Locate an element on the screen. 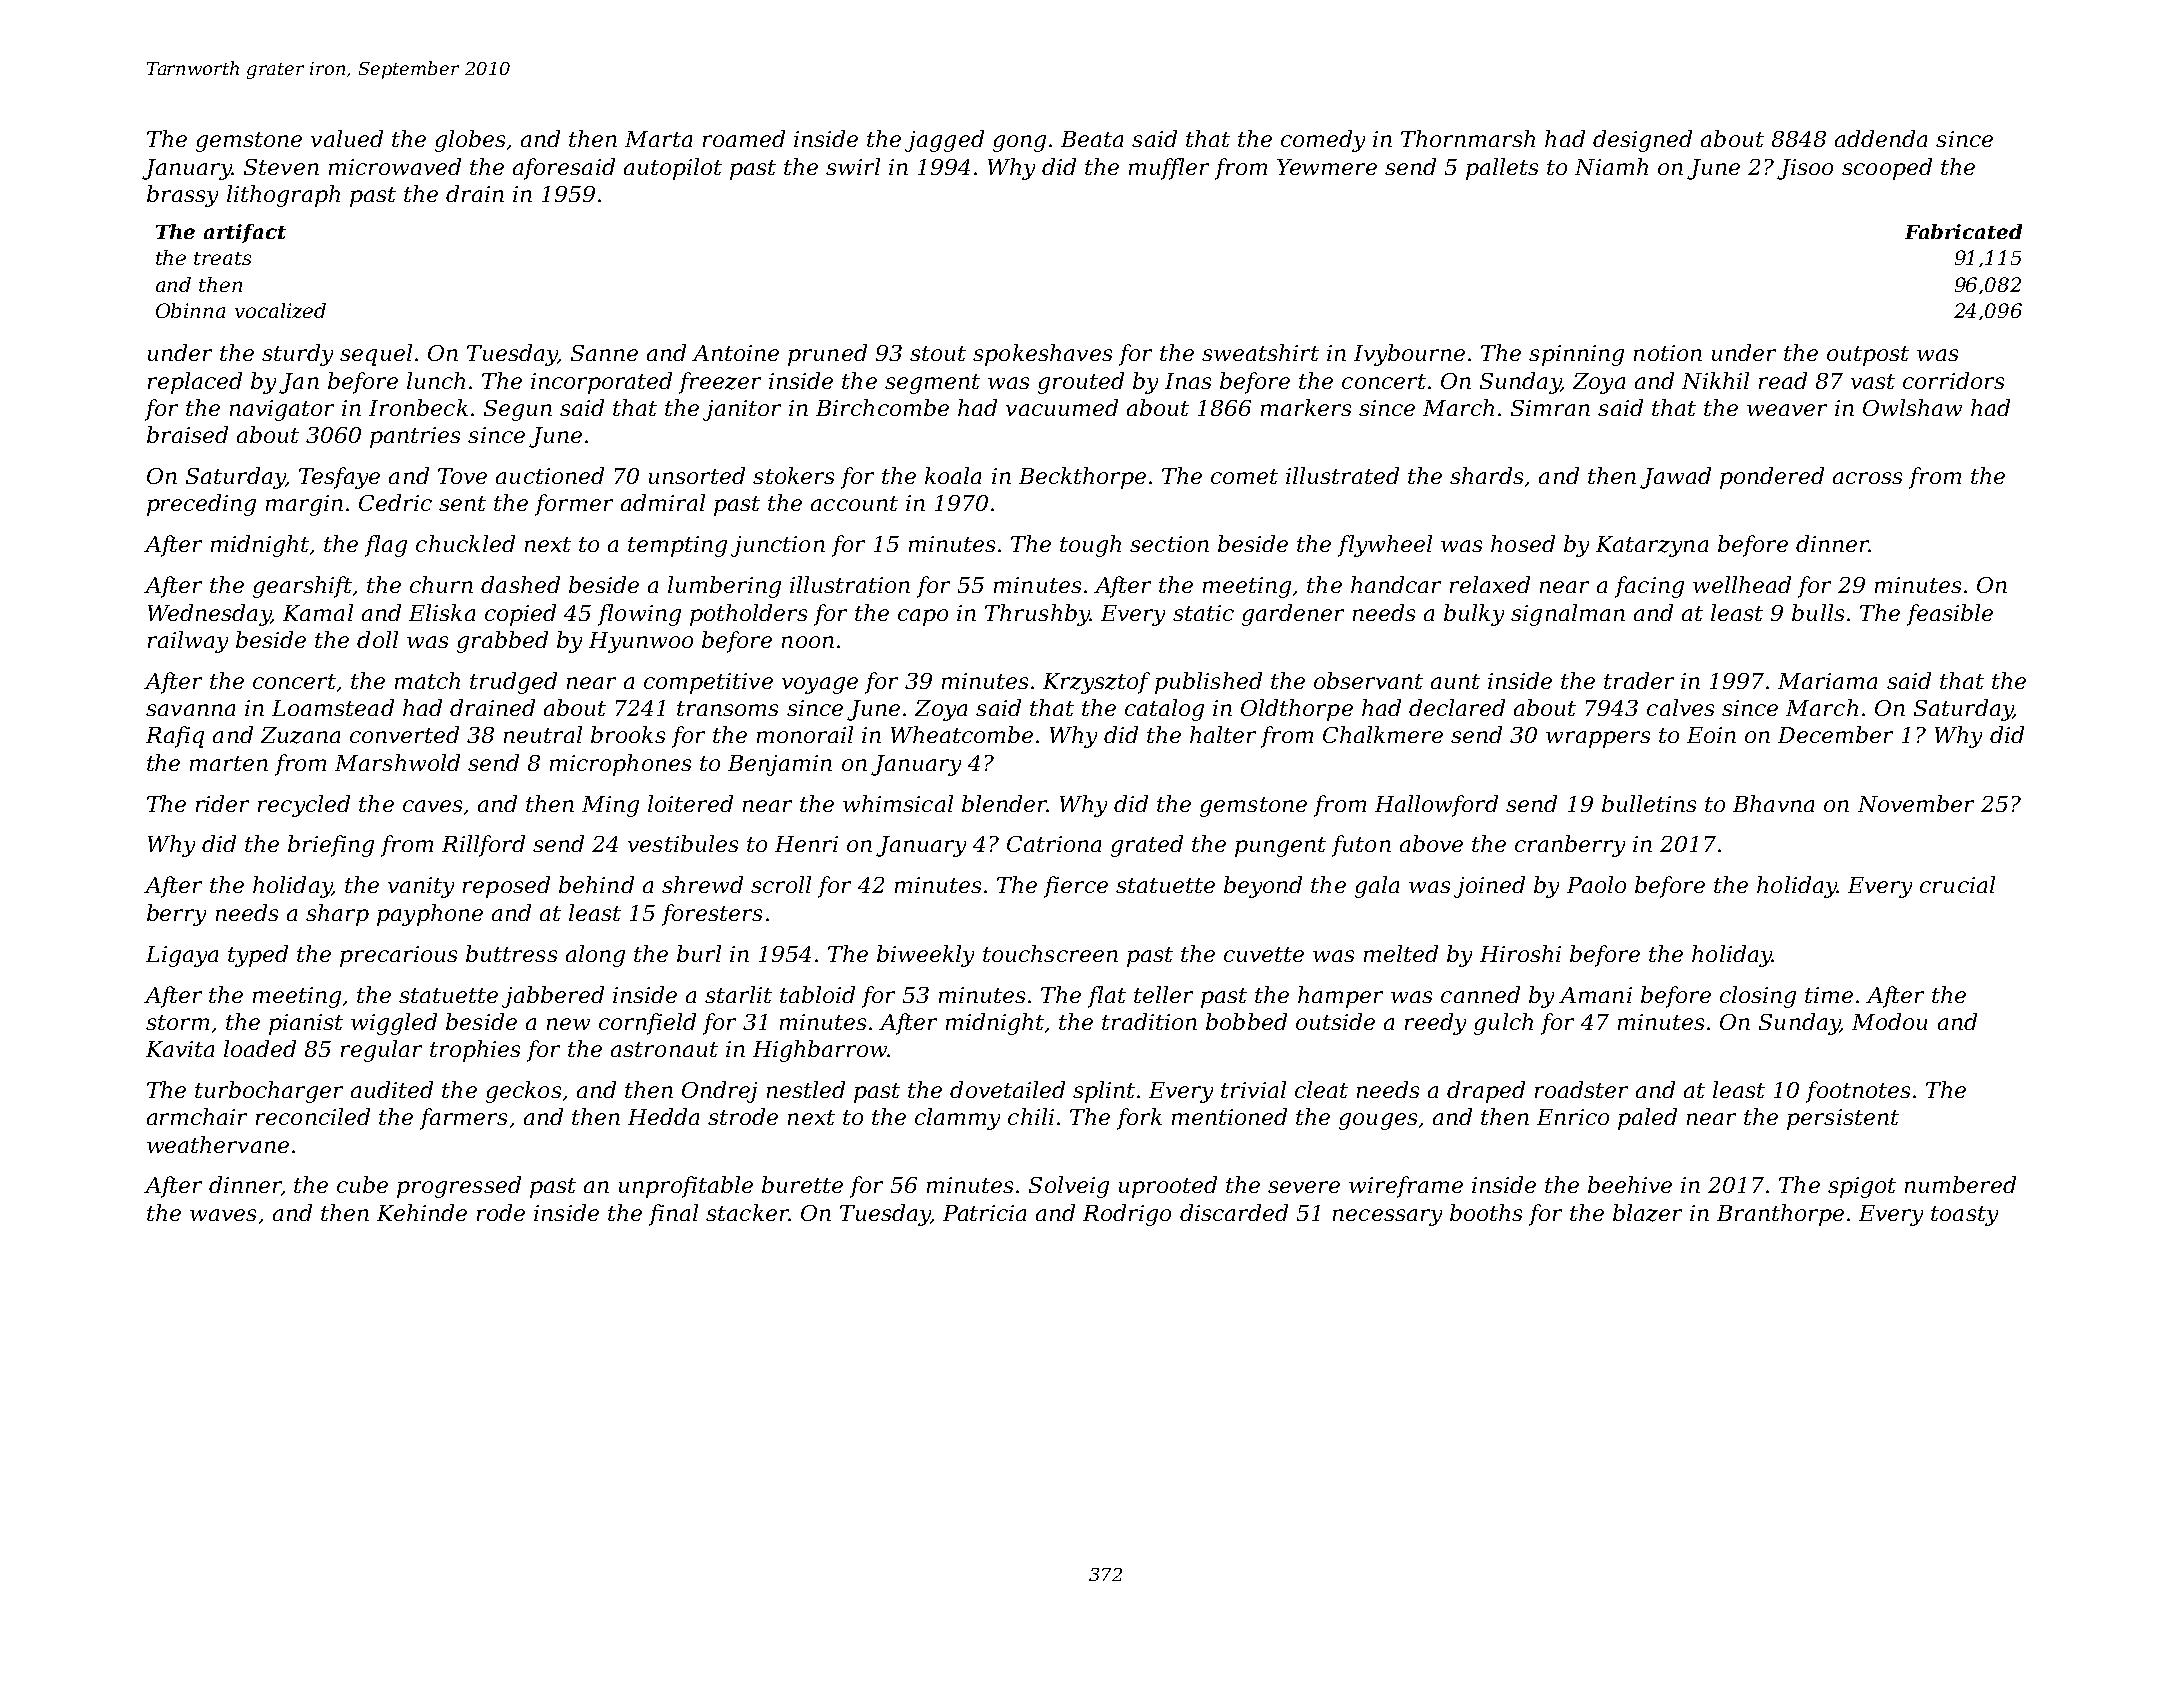  brassy is located at coordinates (182, 196).
